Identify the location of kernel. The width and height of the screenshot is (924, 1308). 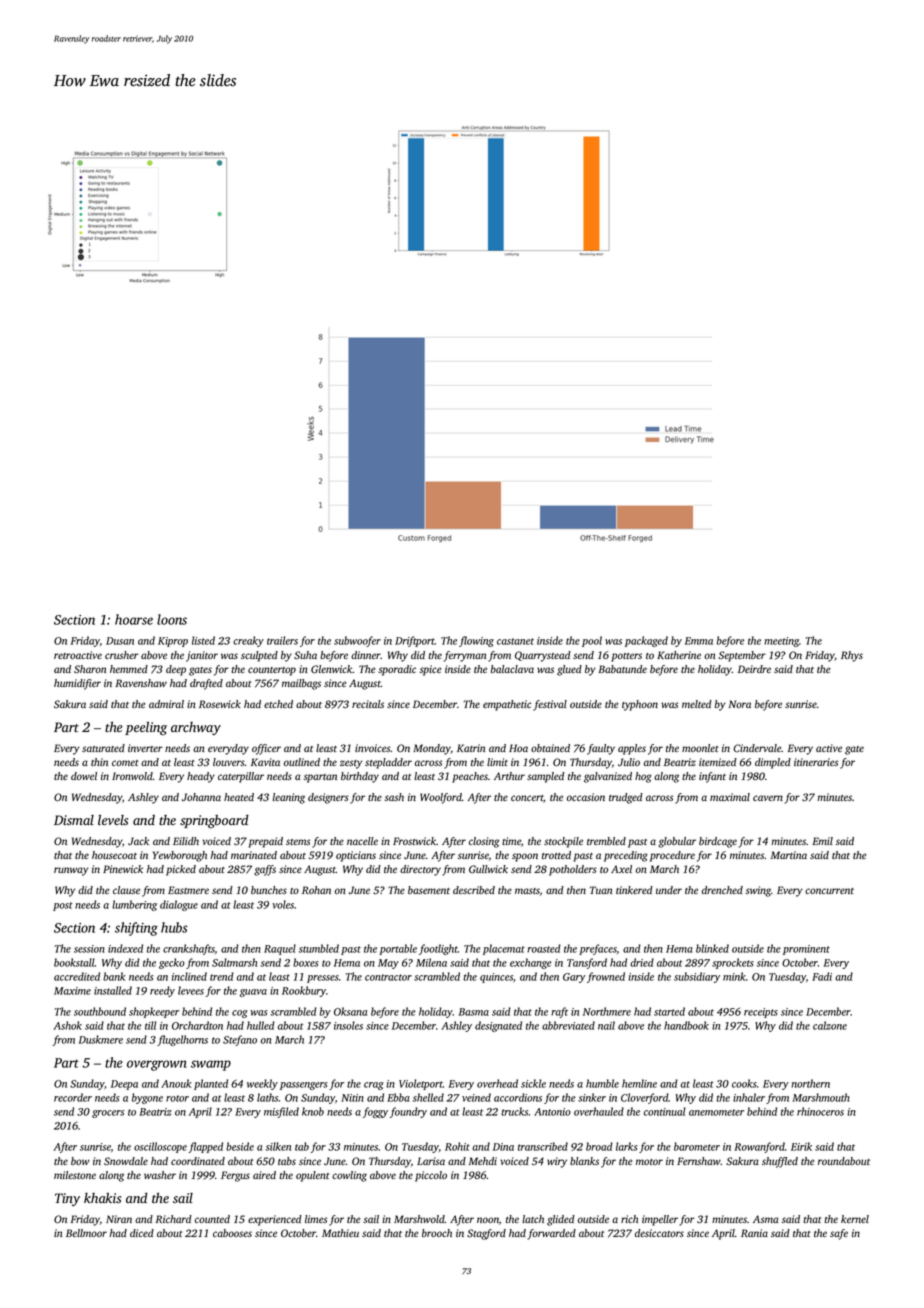
(855, 1219).
